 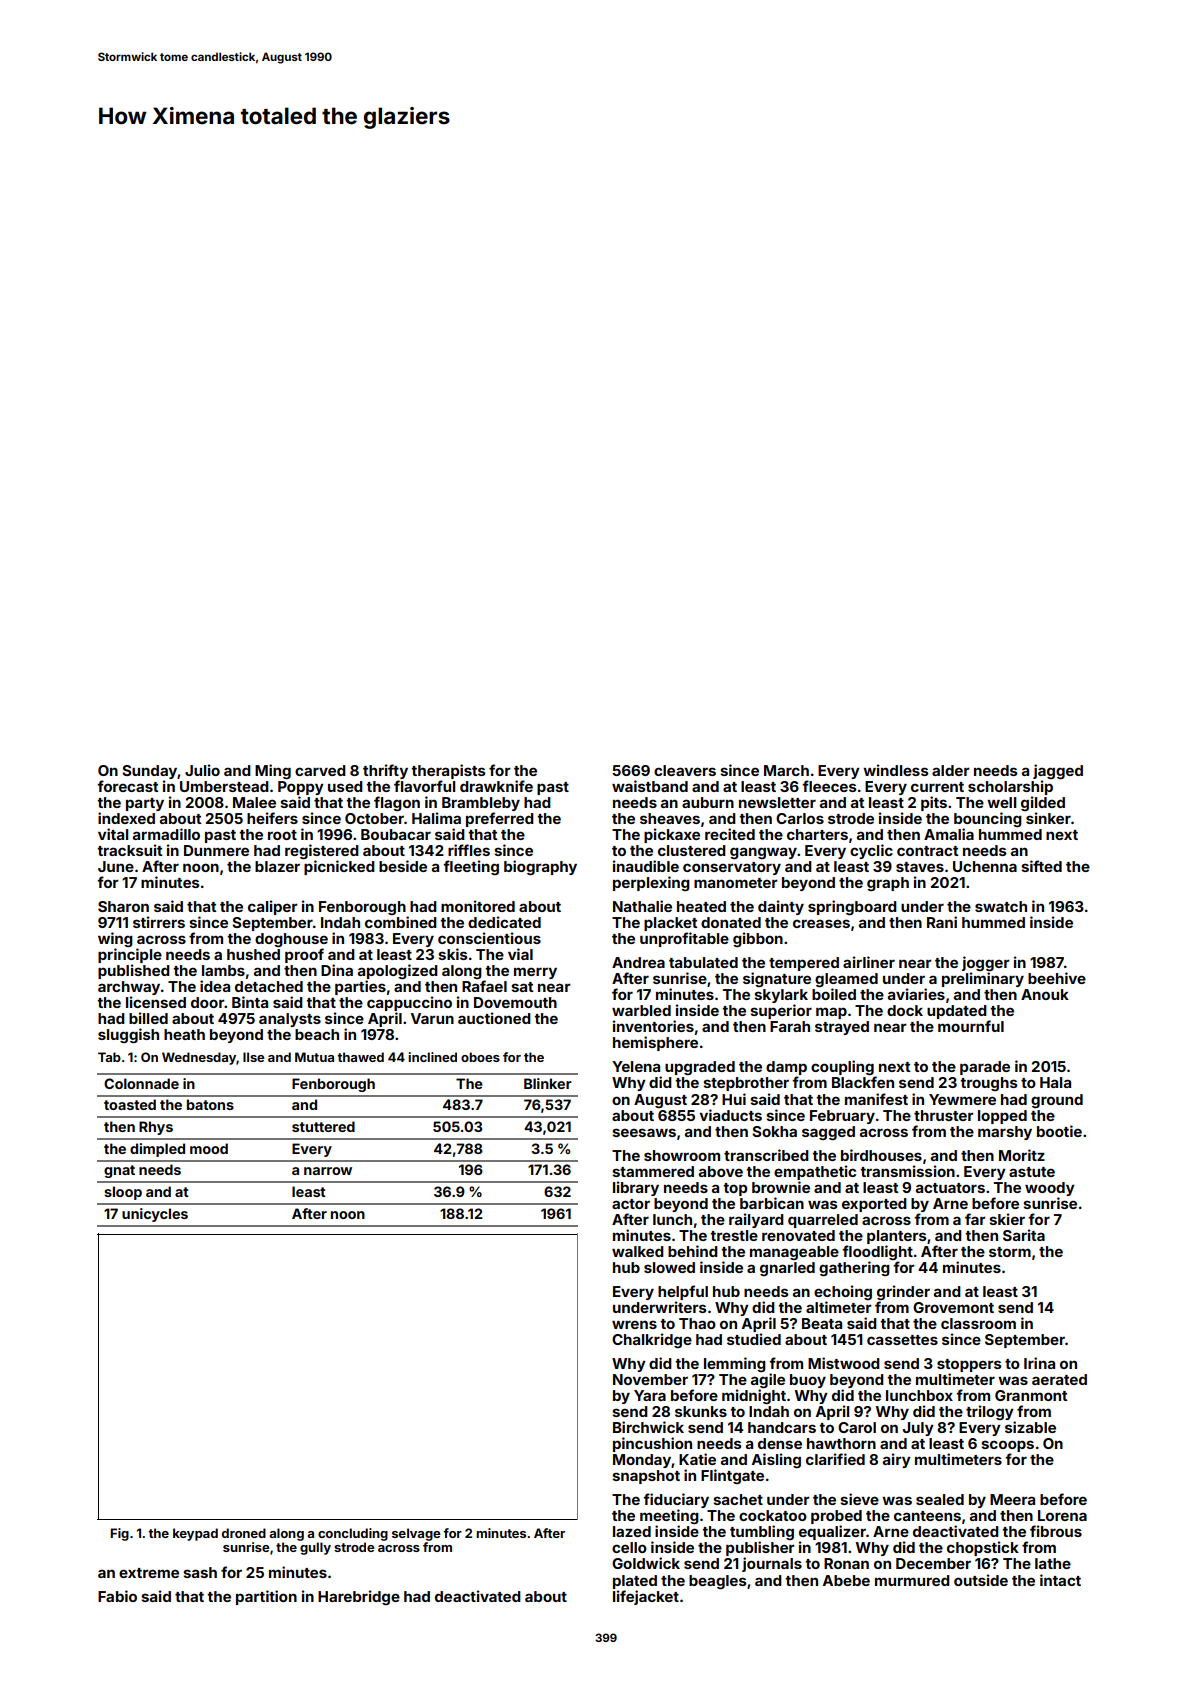 What do you see at coordinates (895, 770) in the screenshot?
I see `windless` at bounding box center [895, 770].
